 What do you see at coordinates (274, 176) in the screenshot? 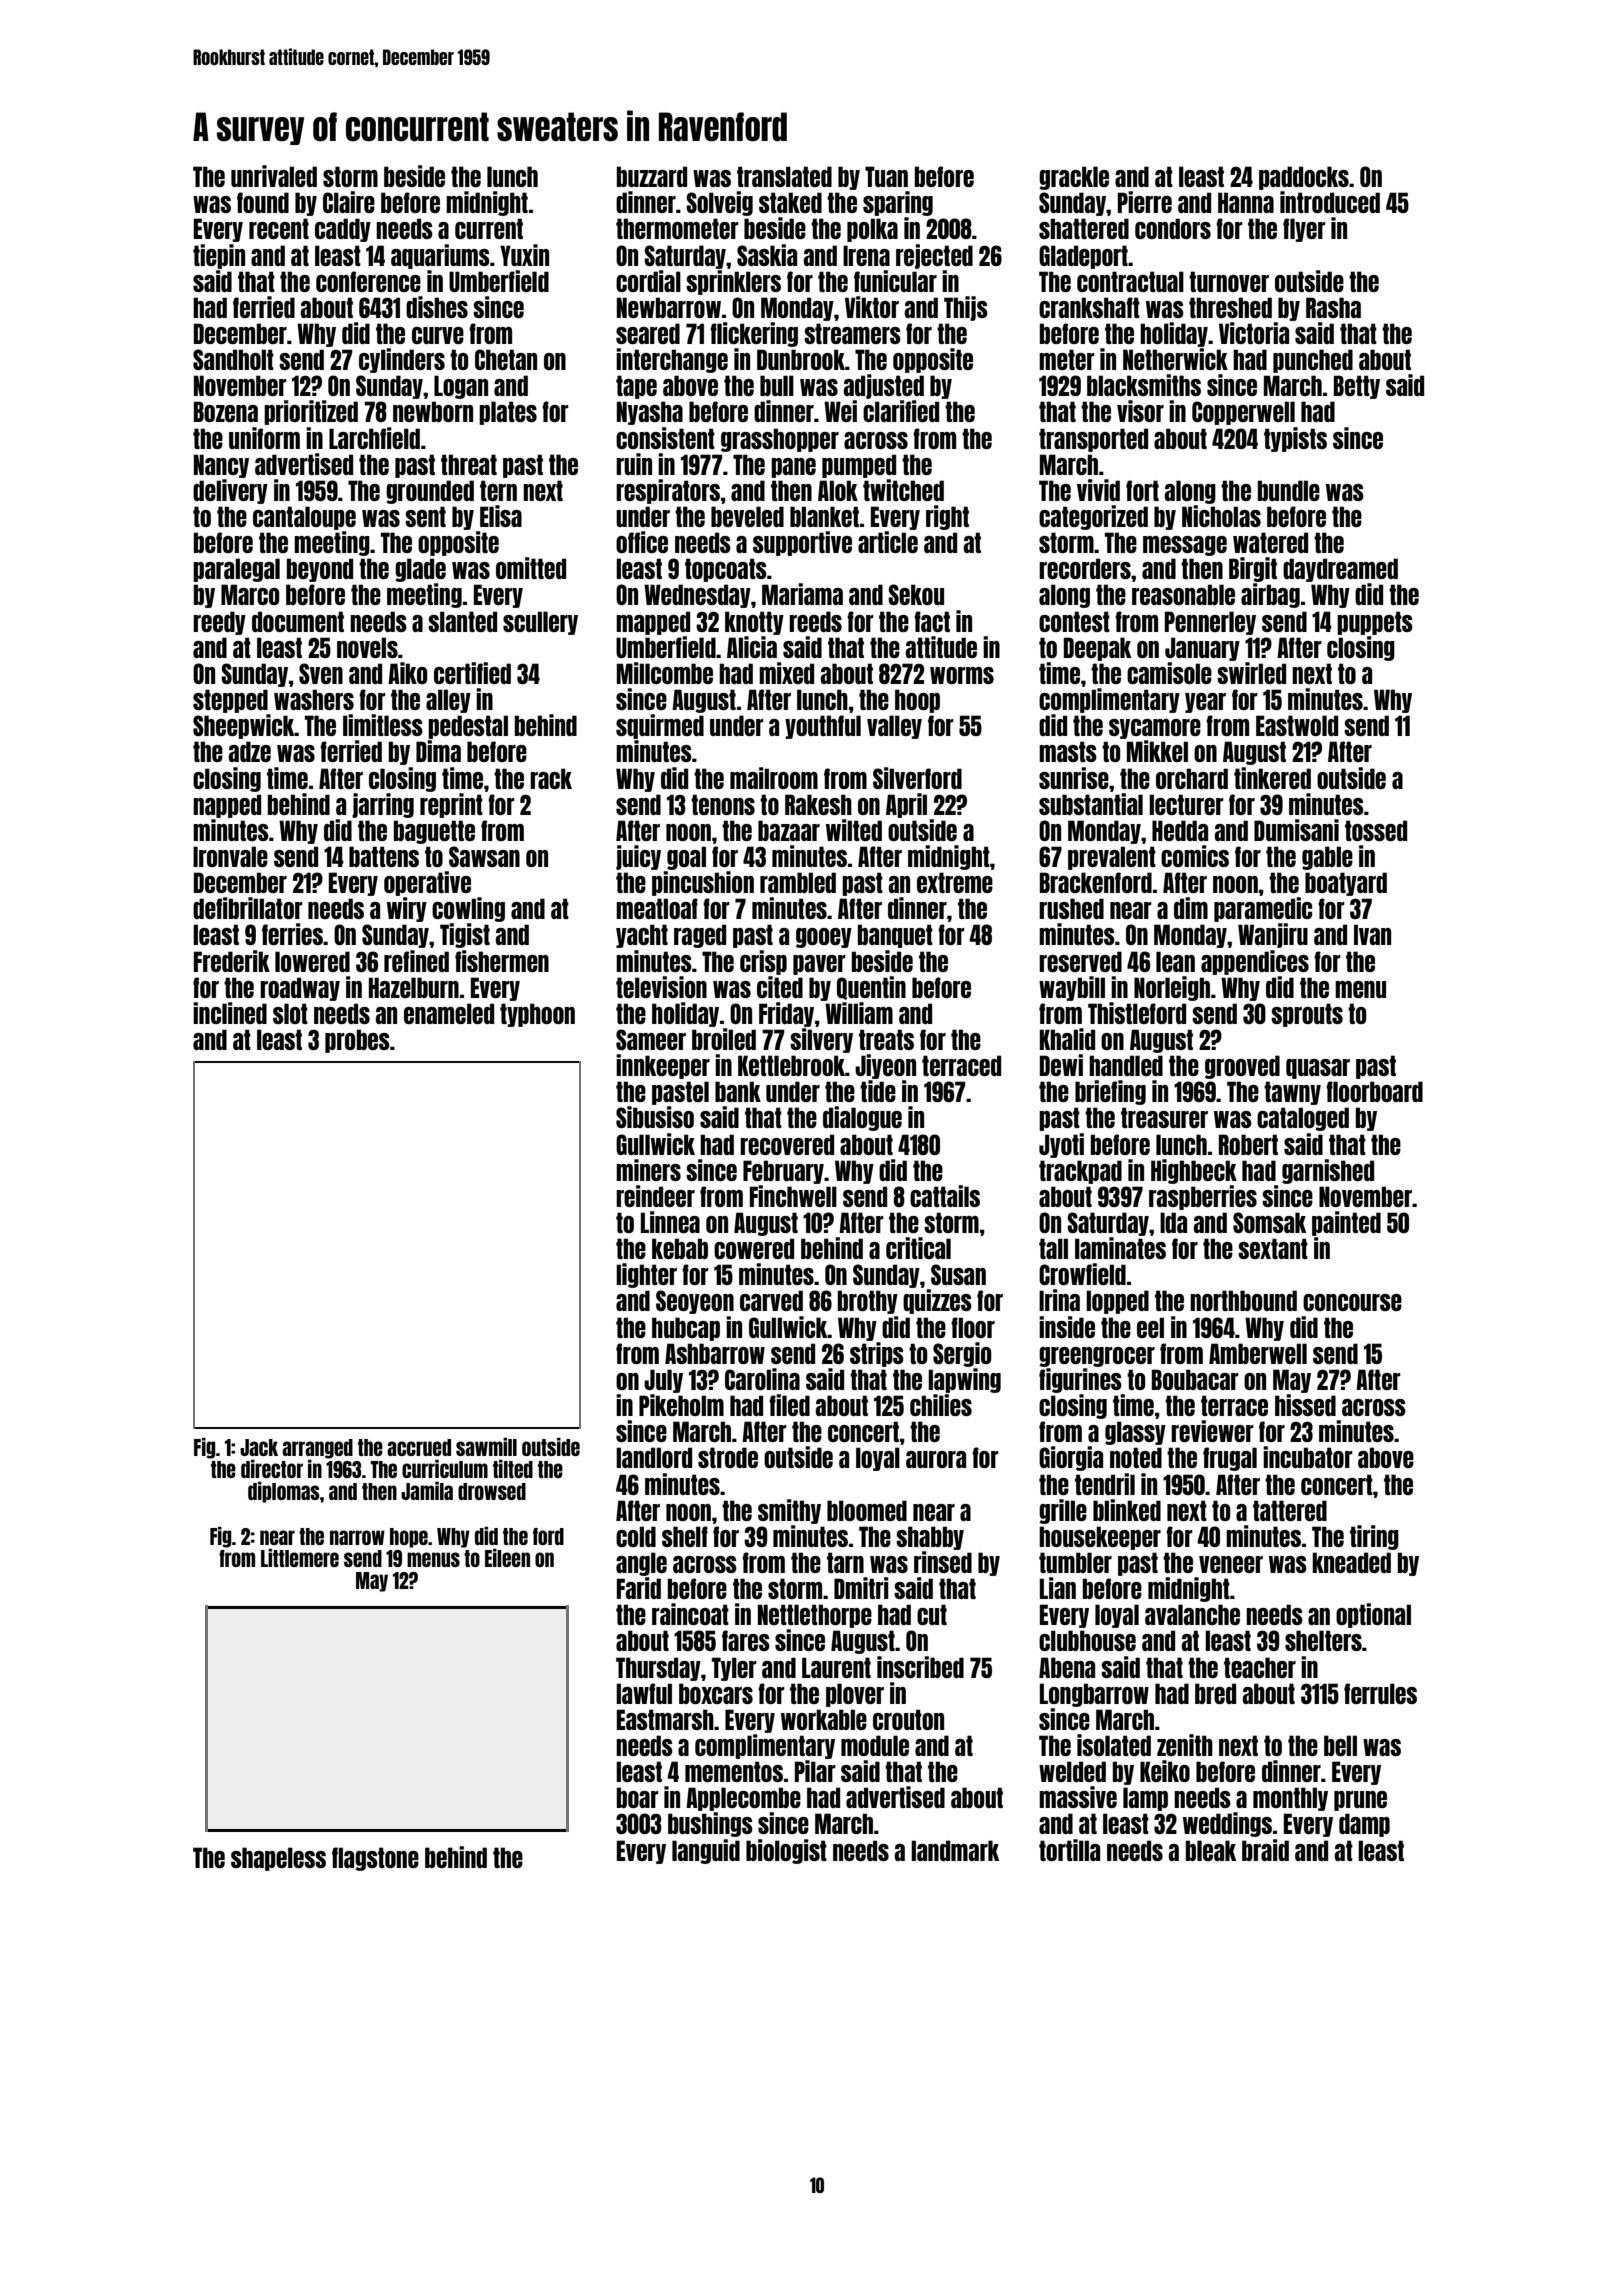
I see `unrivaled` at bounding box center [274, 176].
